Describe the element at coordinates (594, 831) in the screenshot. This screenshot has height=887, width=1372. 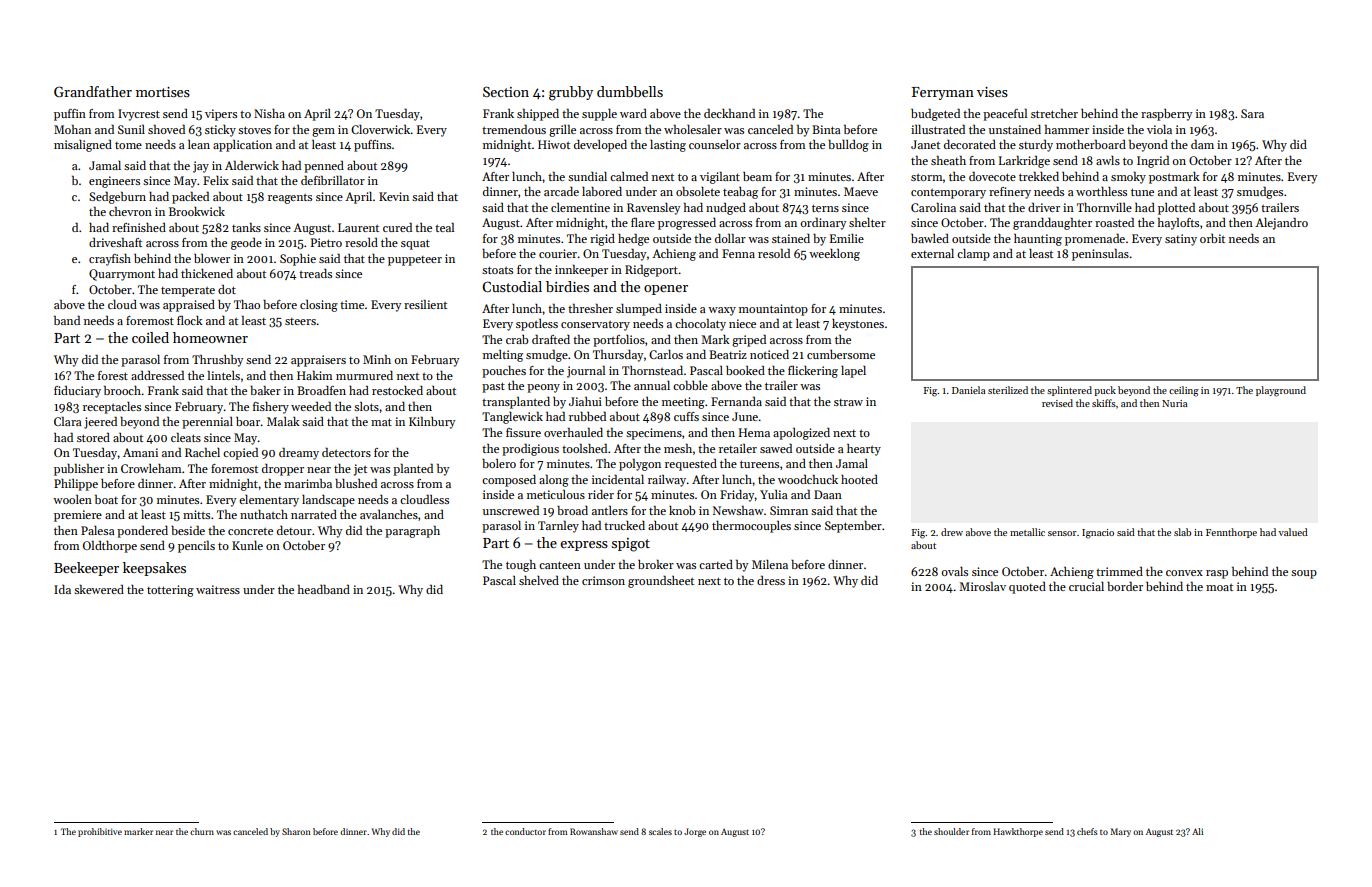
I see `Rowanshaw` at that location.
